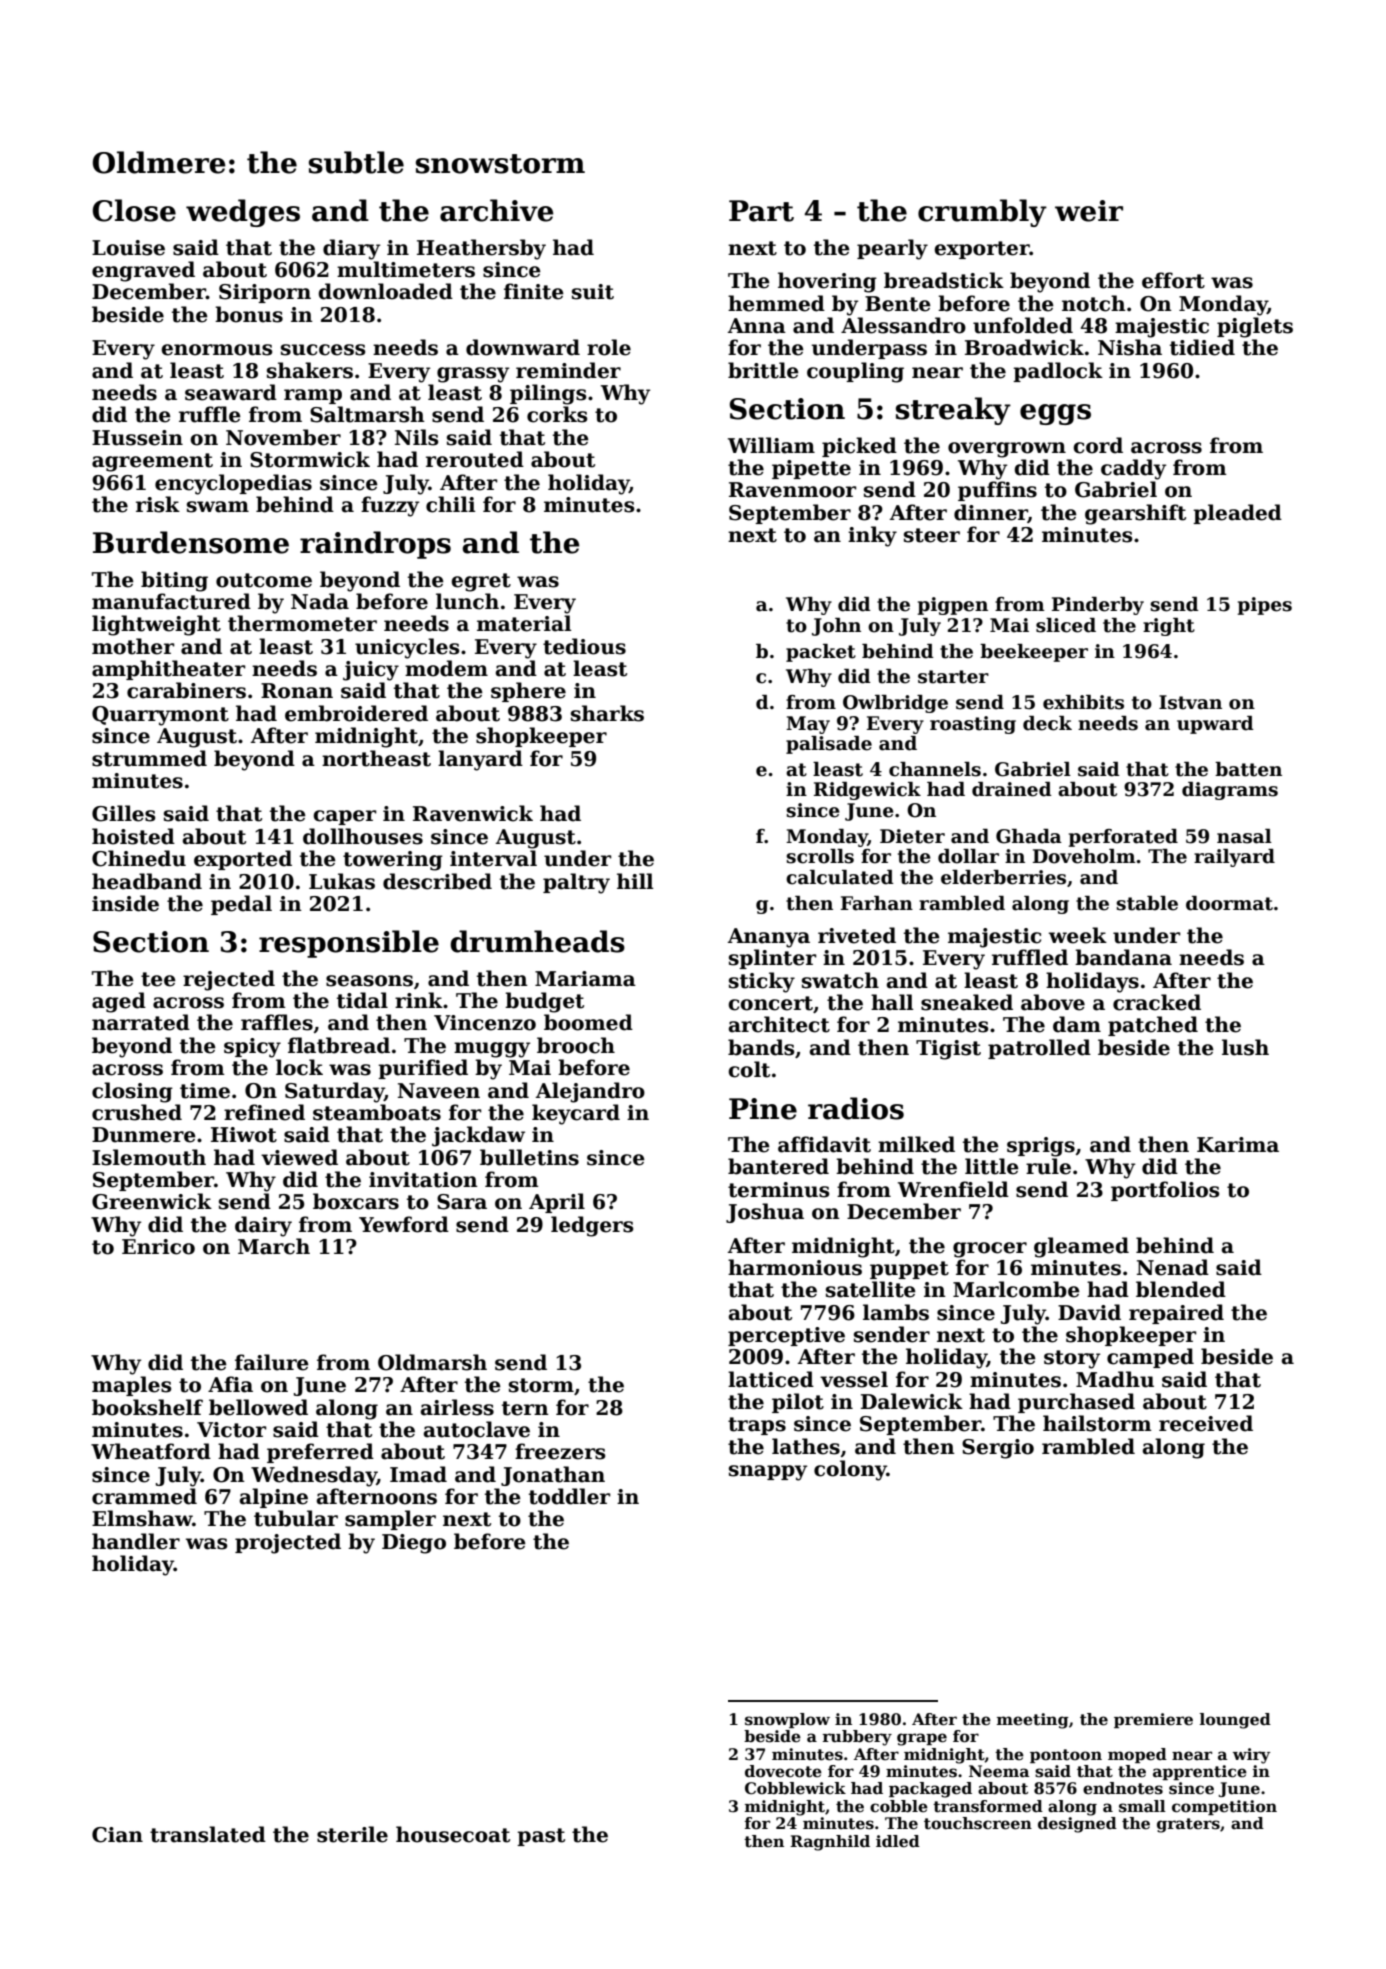  What do you see at coordinates (117, 1835) in the screenshot?
I see `Cian` at bounding box center [117, 1835].
